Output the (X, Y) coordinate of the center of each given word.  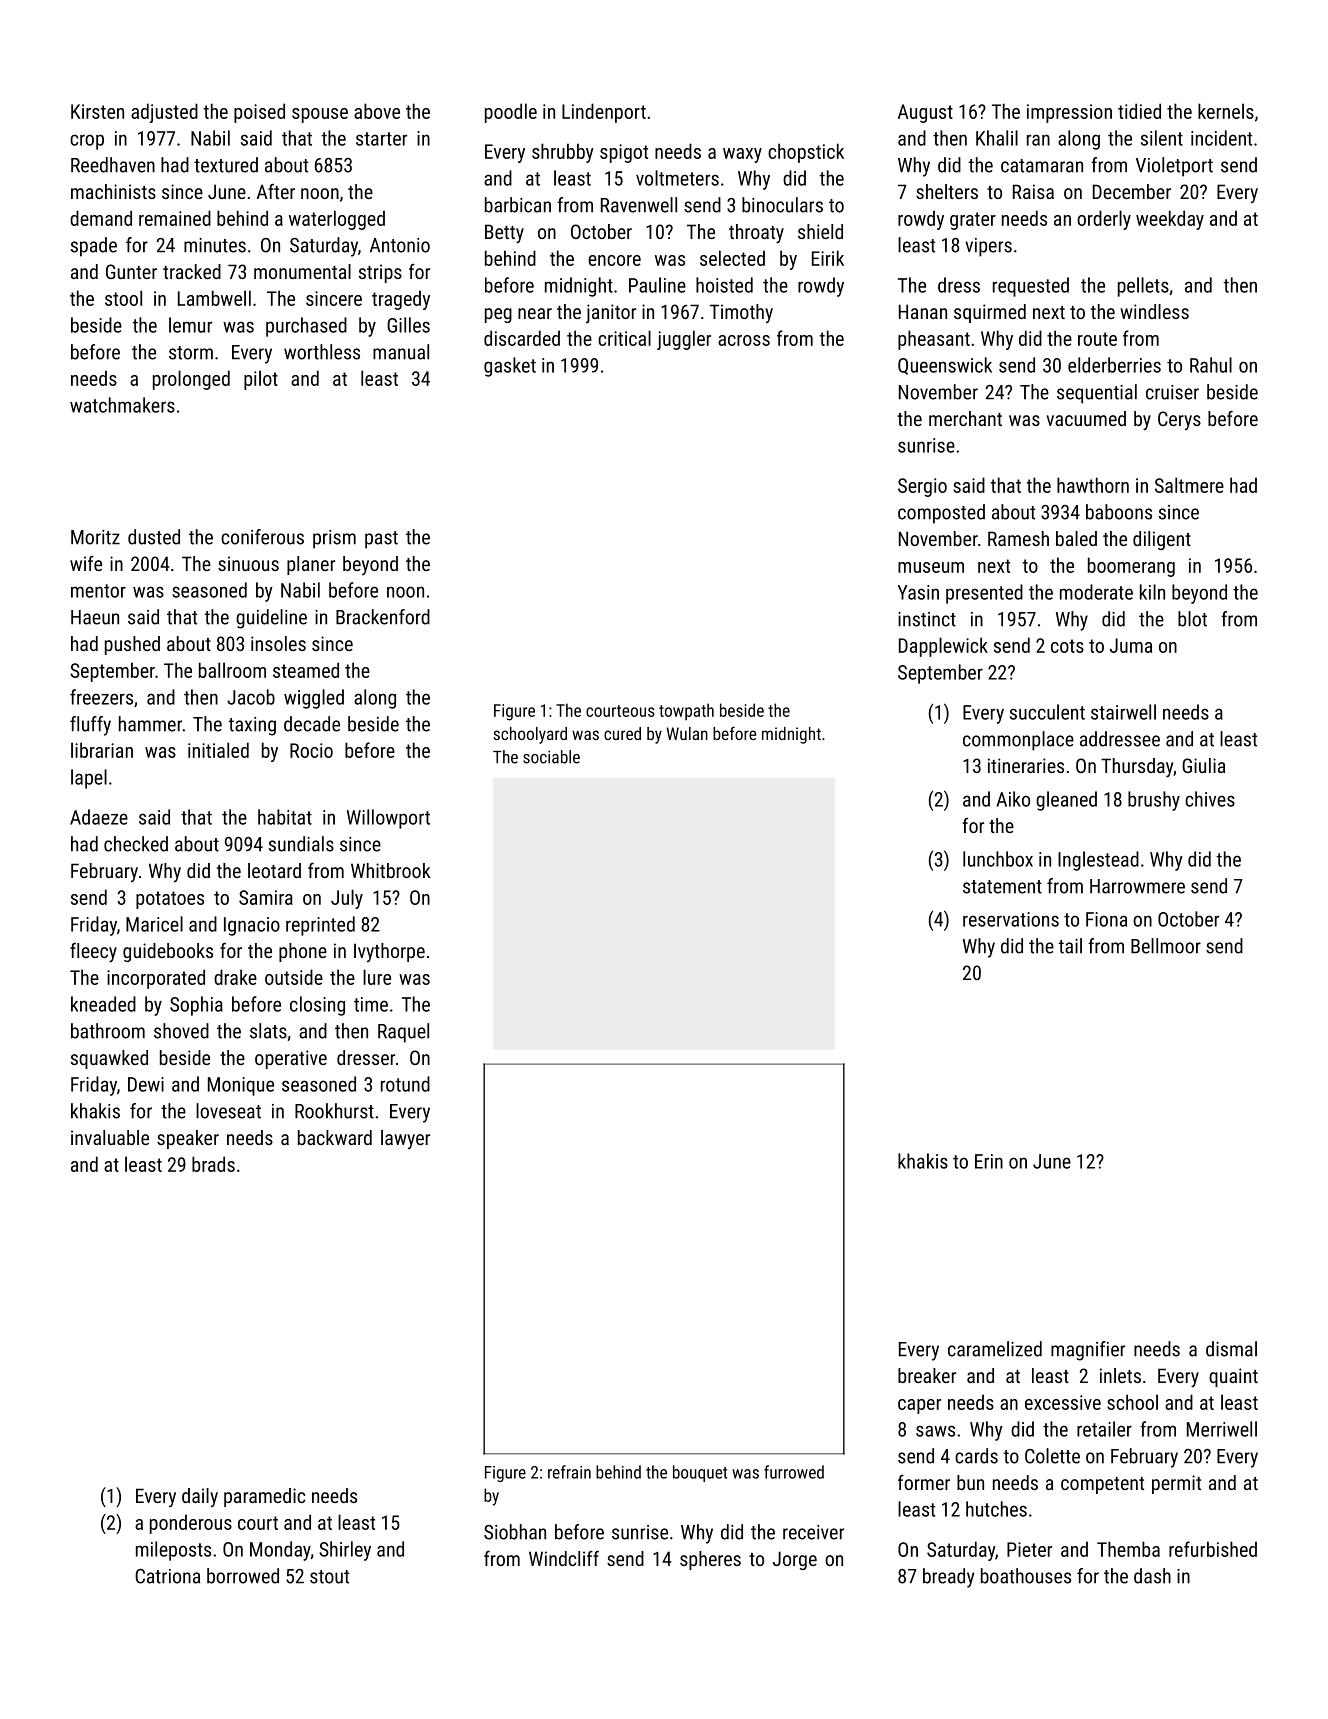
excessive (1063, 1402)
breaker (927, 1375)
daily (200, 1497)
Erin (989, 1161)
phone (303, 952)
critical (624, 338)
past (381, 540)
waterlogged (337, 220)
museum (931, 567)
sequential (1097, 394)
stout (329, 1577)
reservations (1011, 919)
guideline (271, 619)
